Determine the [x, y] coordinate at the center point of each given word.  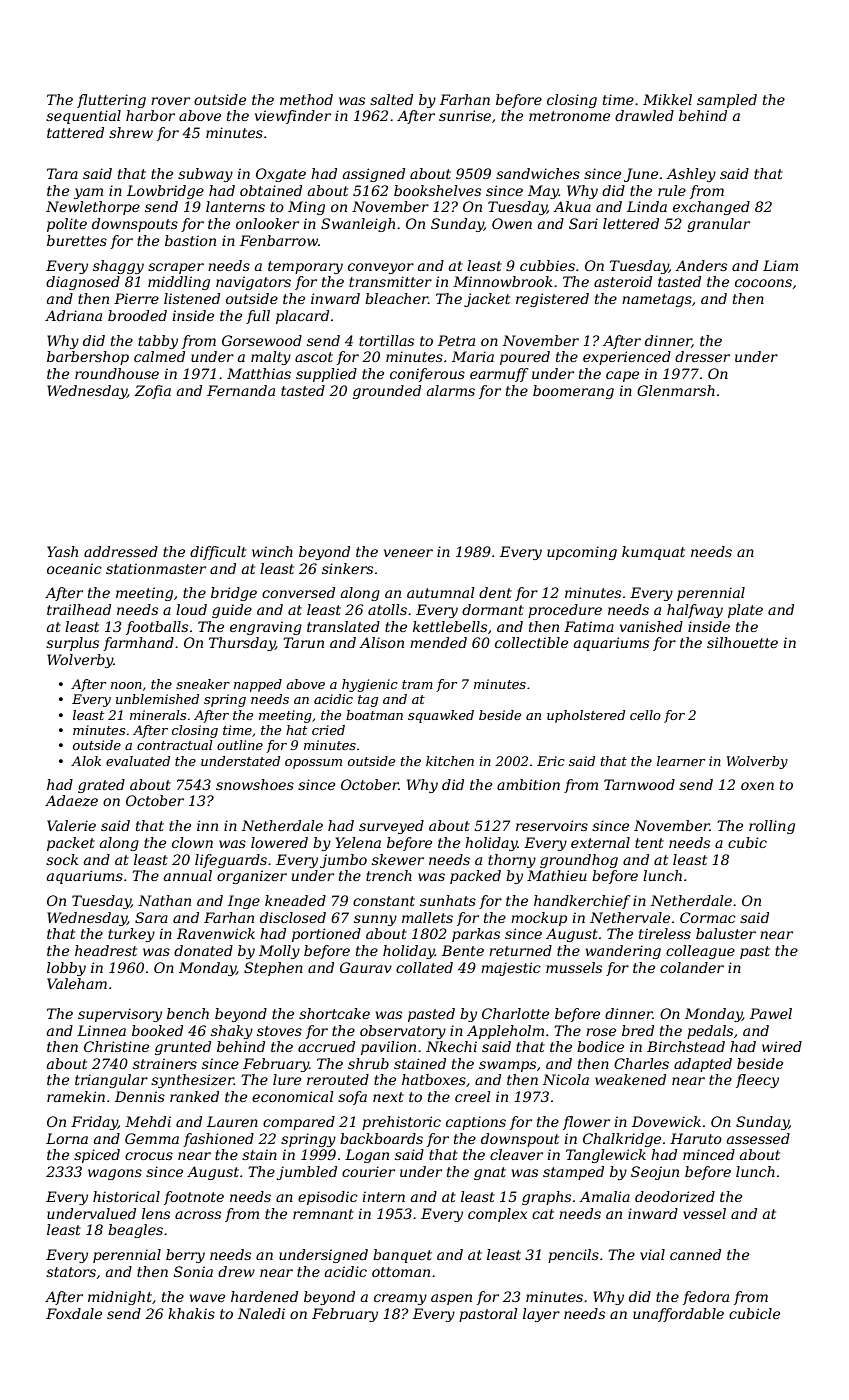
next [388, 1097]
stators [71, 1272]
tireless [665, 933]
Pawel [771, 1013]
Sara [151, 917]
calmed [159, 356]
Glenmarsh [676, 390]
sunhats [448, 900]
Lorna [67, 1138]
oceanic [74, 568]
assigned [374, 175]
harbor [150, 115]
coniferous [427, 375]
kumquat [653, 553]
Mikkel [667, 99]
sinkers [347, 568]
